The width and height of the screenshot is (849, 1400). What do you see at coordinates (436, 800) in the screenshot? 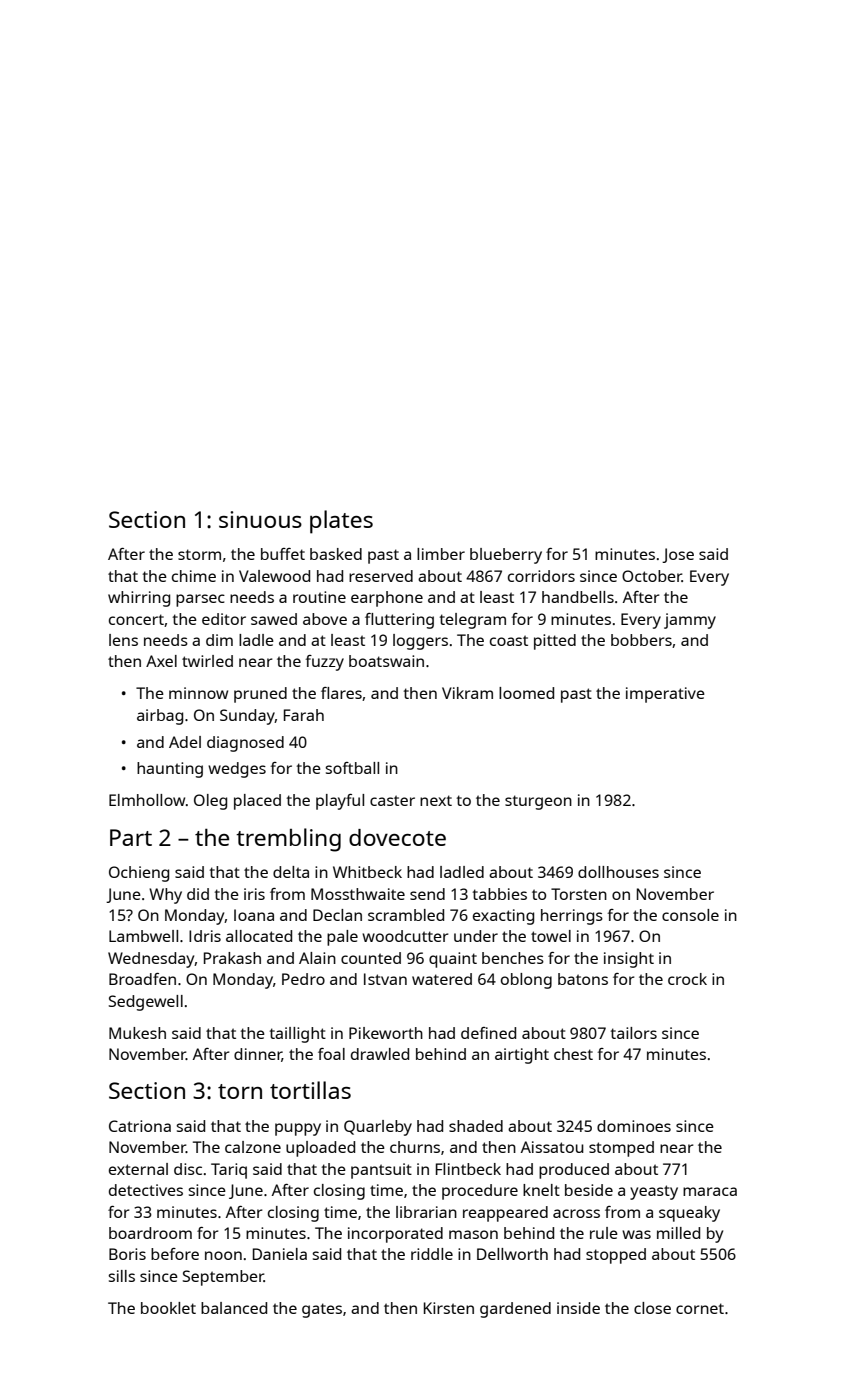
I see `next` at bounding box center [436, 800].
